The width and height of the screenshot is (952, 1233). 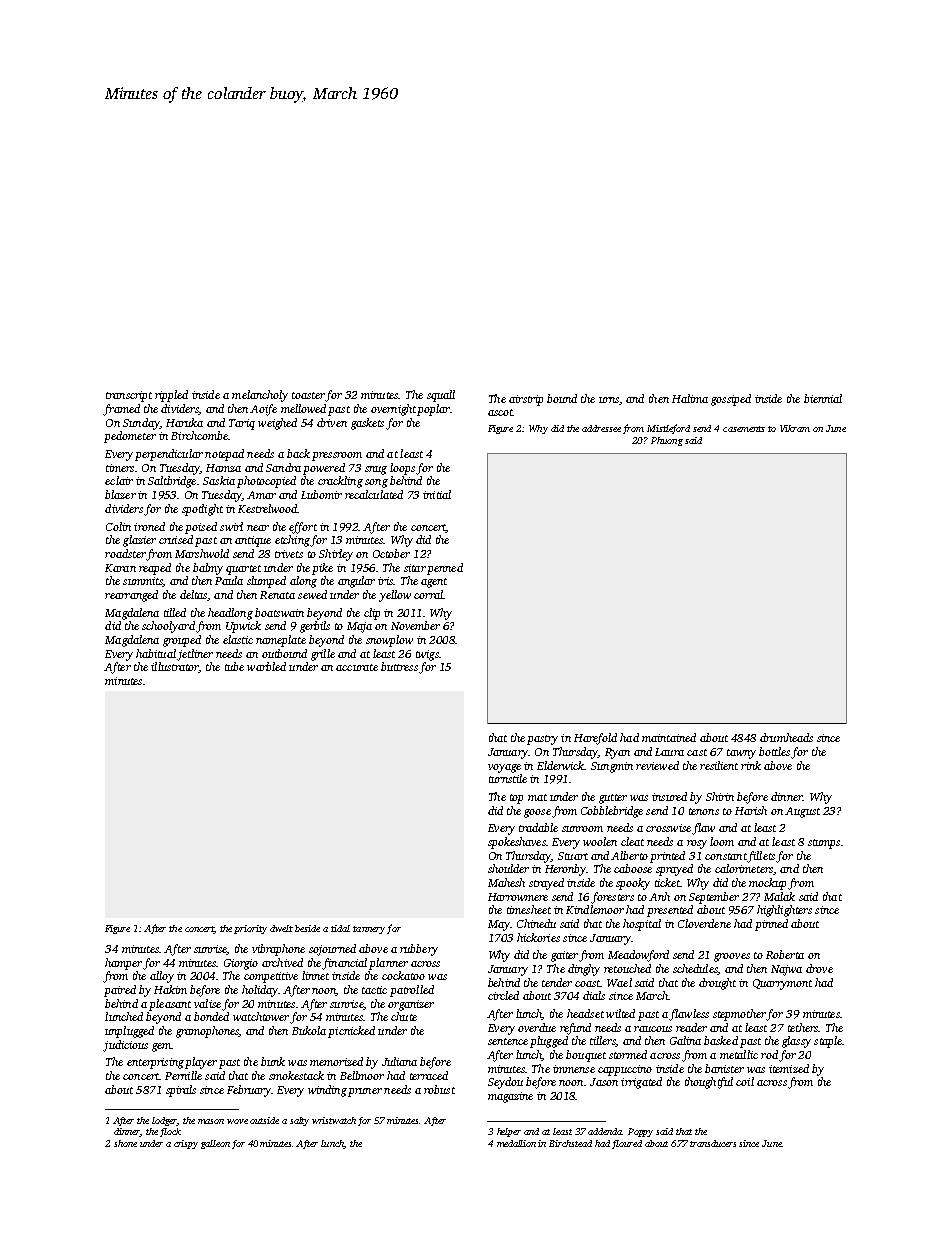 I want to click on blazer, so click(x=120, y=494).
